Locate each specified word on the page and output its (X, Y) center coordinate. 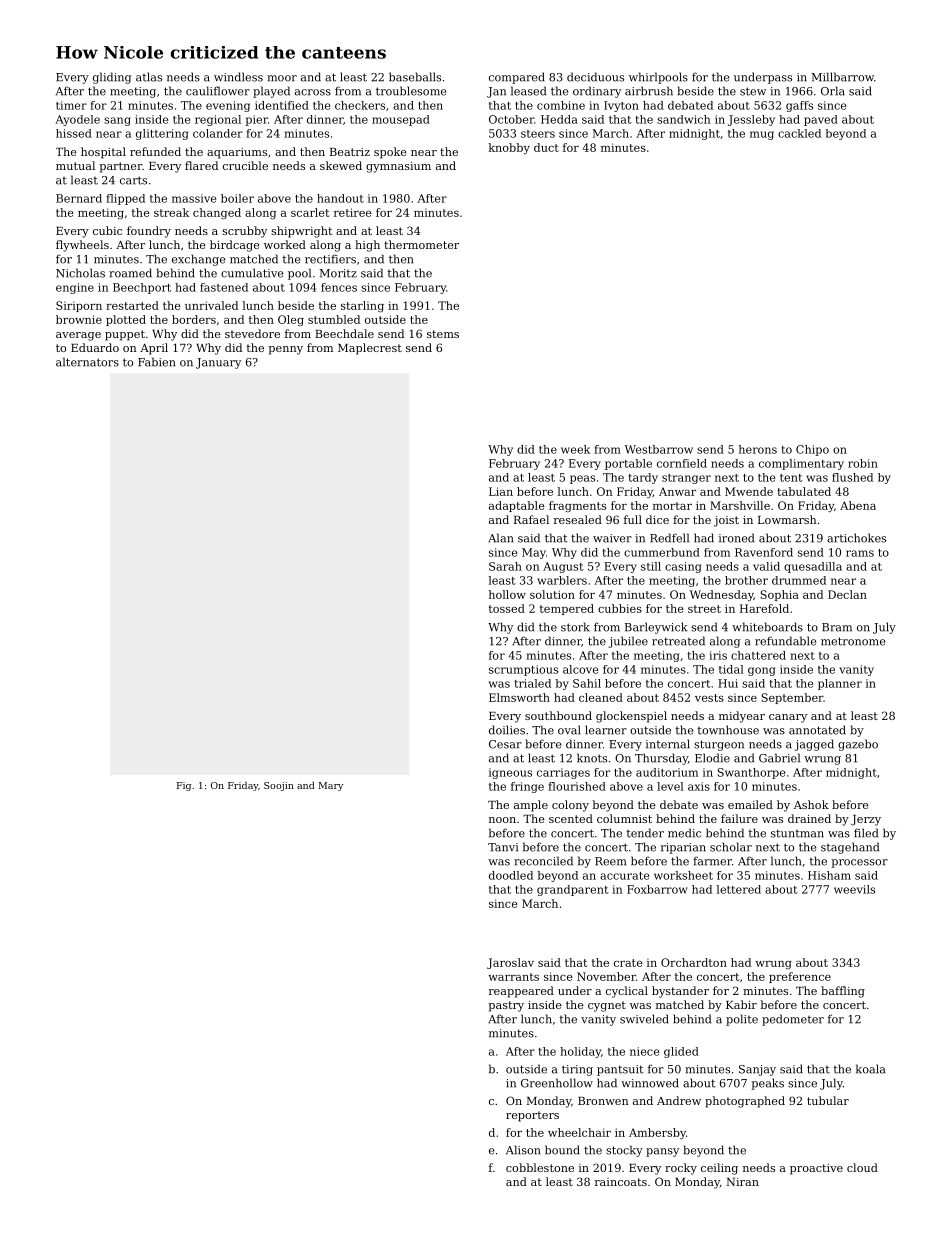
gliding (112, 78)
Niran (742, 1182)
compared (517, 78)
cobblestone (540, 1167)
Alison (523, 1150)
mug (762, 135)
